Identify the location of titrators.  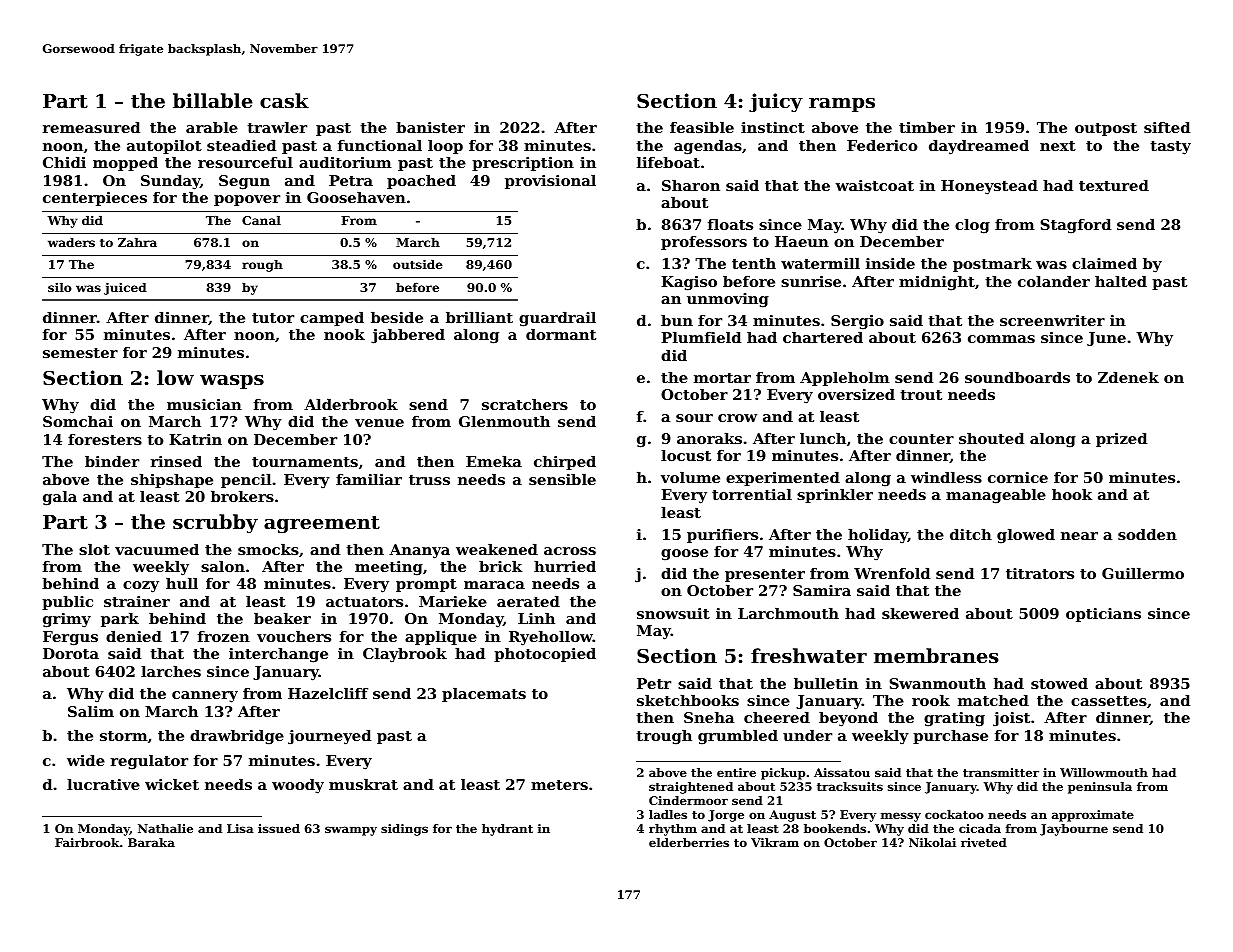
(1040, 573).
